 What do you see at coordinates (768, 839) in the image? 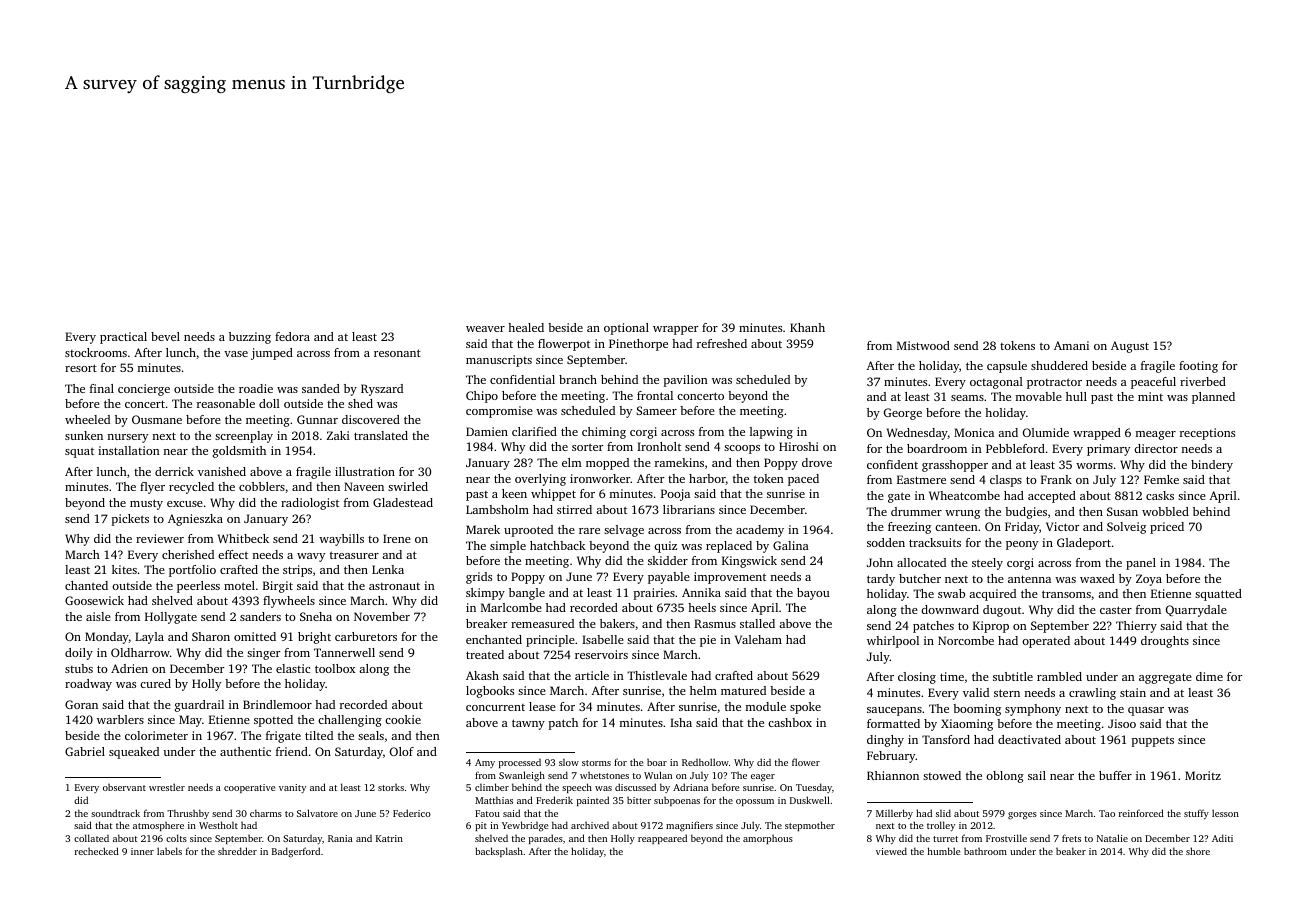
I see `amorphous` at bounding box center [768, 839].
